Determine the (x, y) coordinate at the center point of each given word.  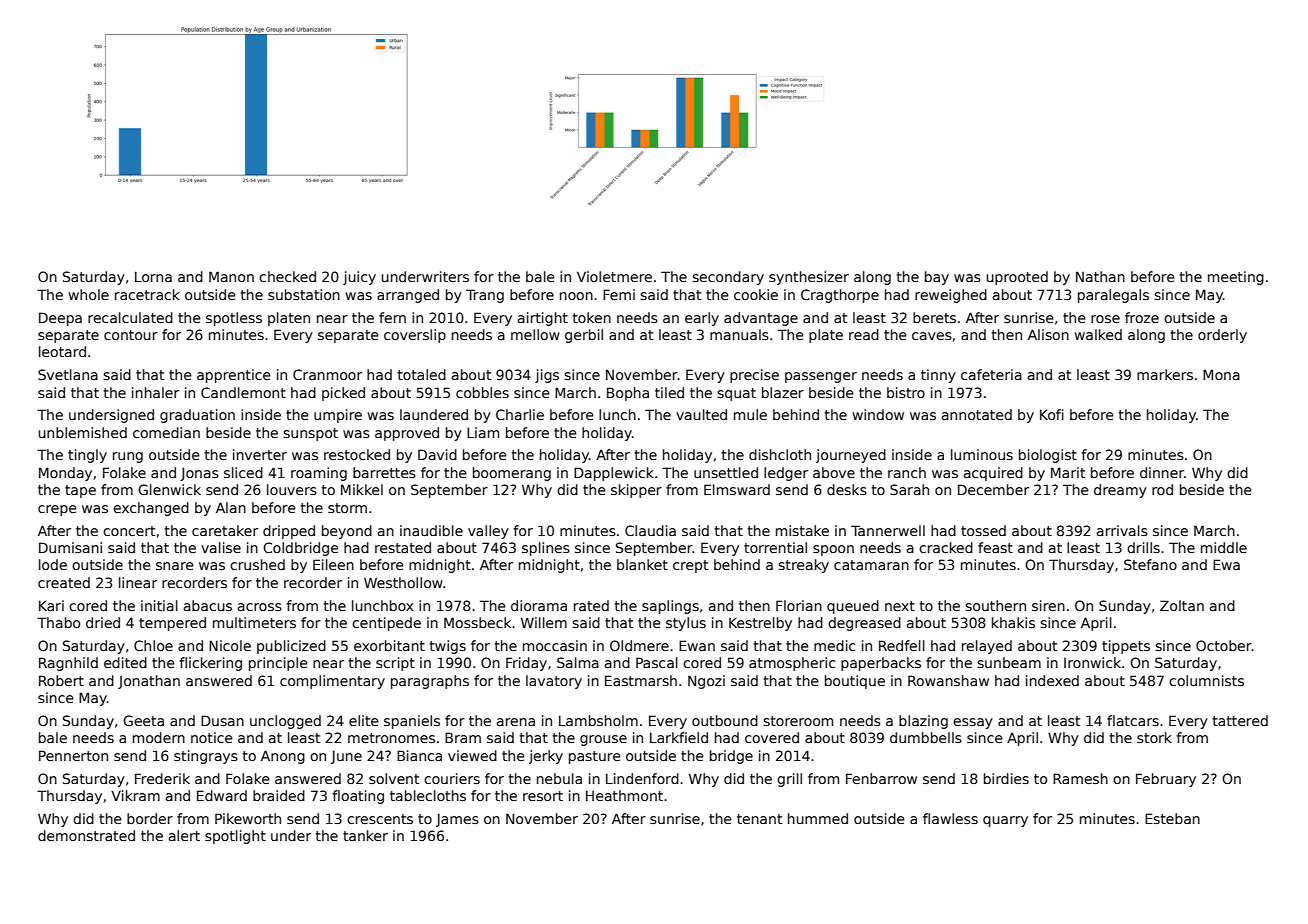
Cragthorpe (840, 296)
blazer (783, 392)
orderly (1222, 336)
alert (184, 835)
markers (1165, 374)
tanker (365, 835)
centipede (386, 624)
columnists (1206, 680)
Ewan (697, 645)
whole (89, 294)
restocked (357, 454)
